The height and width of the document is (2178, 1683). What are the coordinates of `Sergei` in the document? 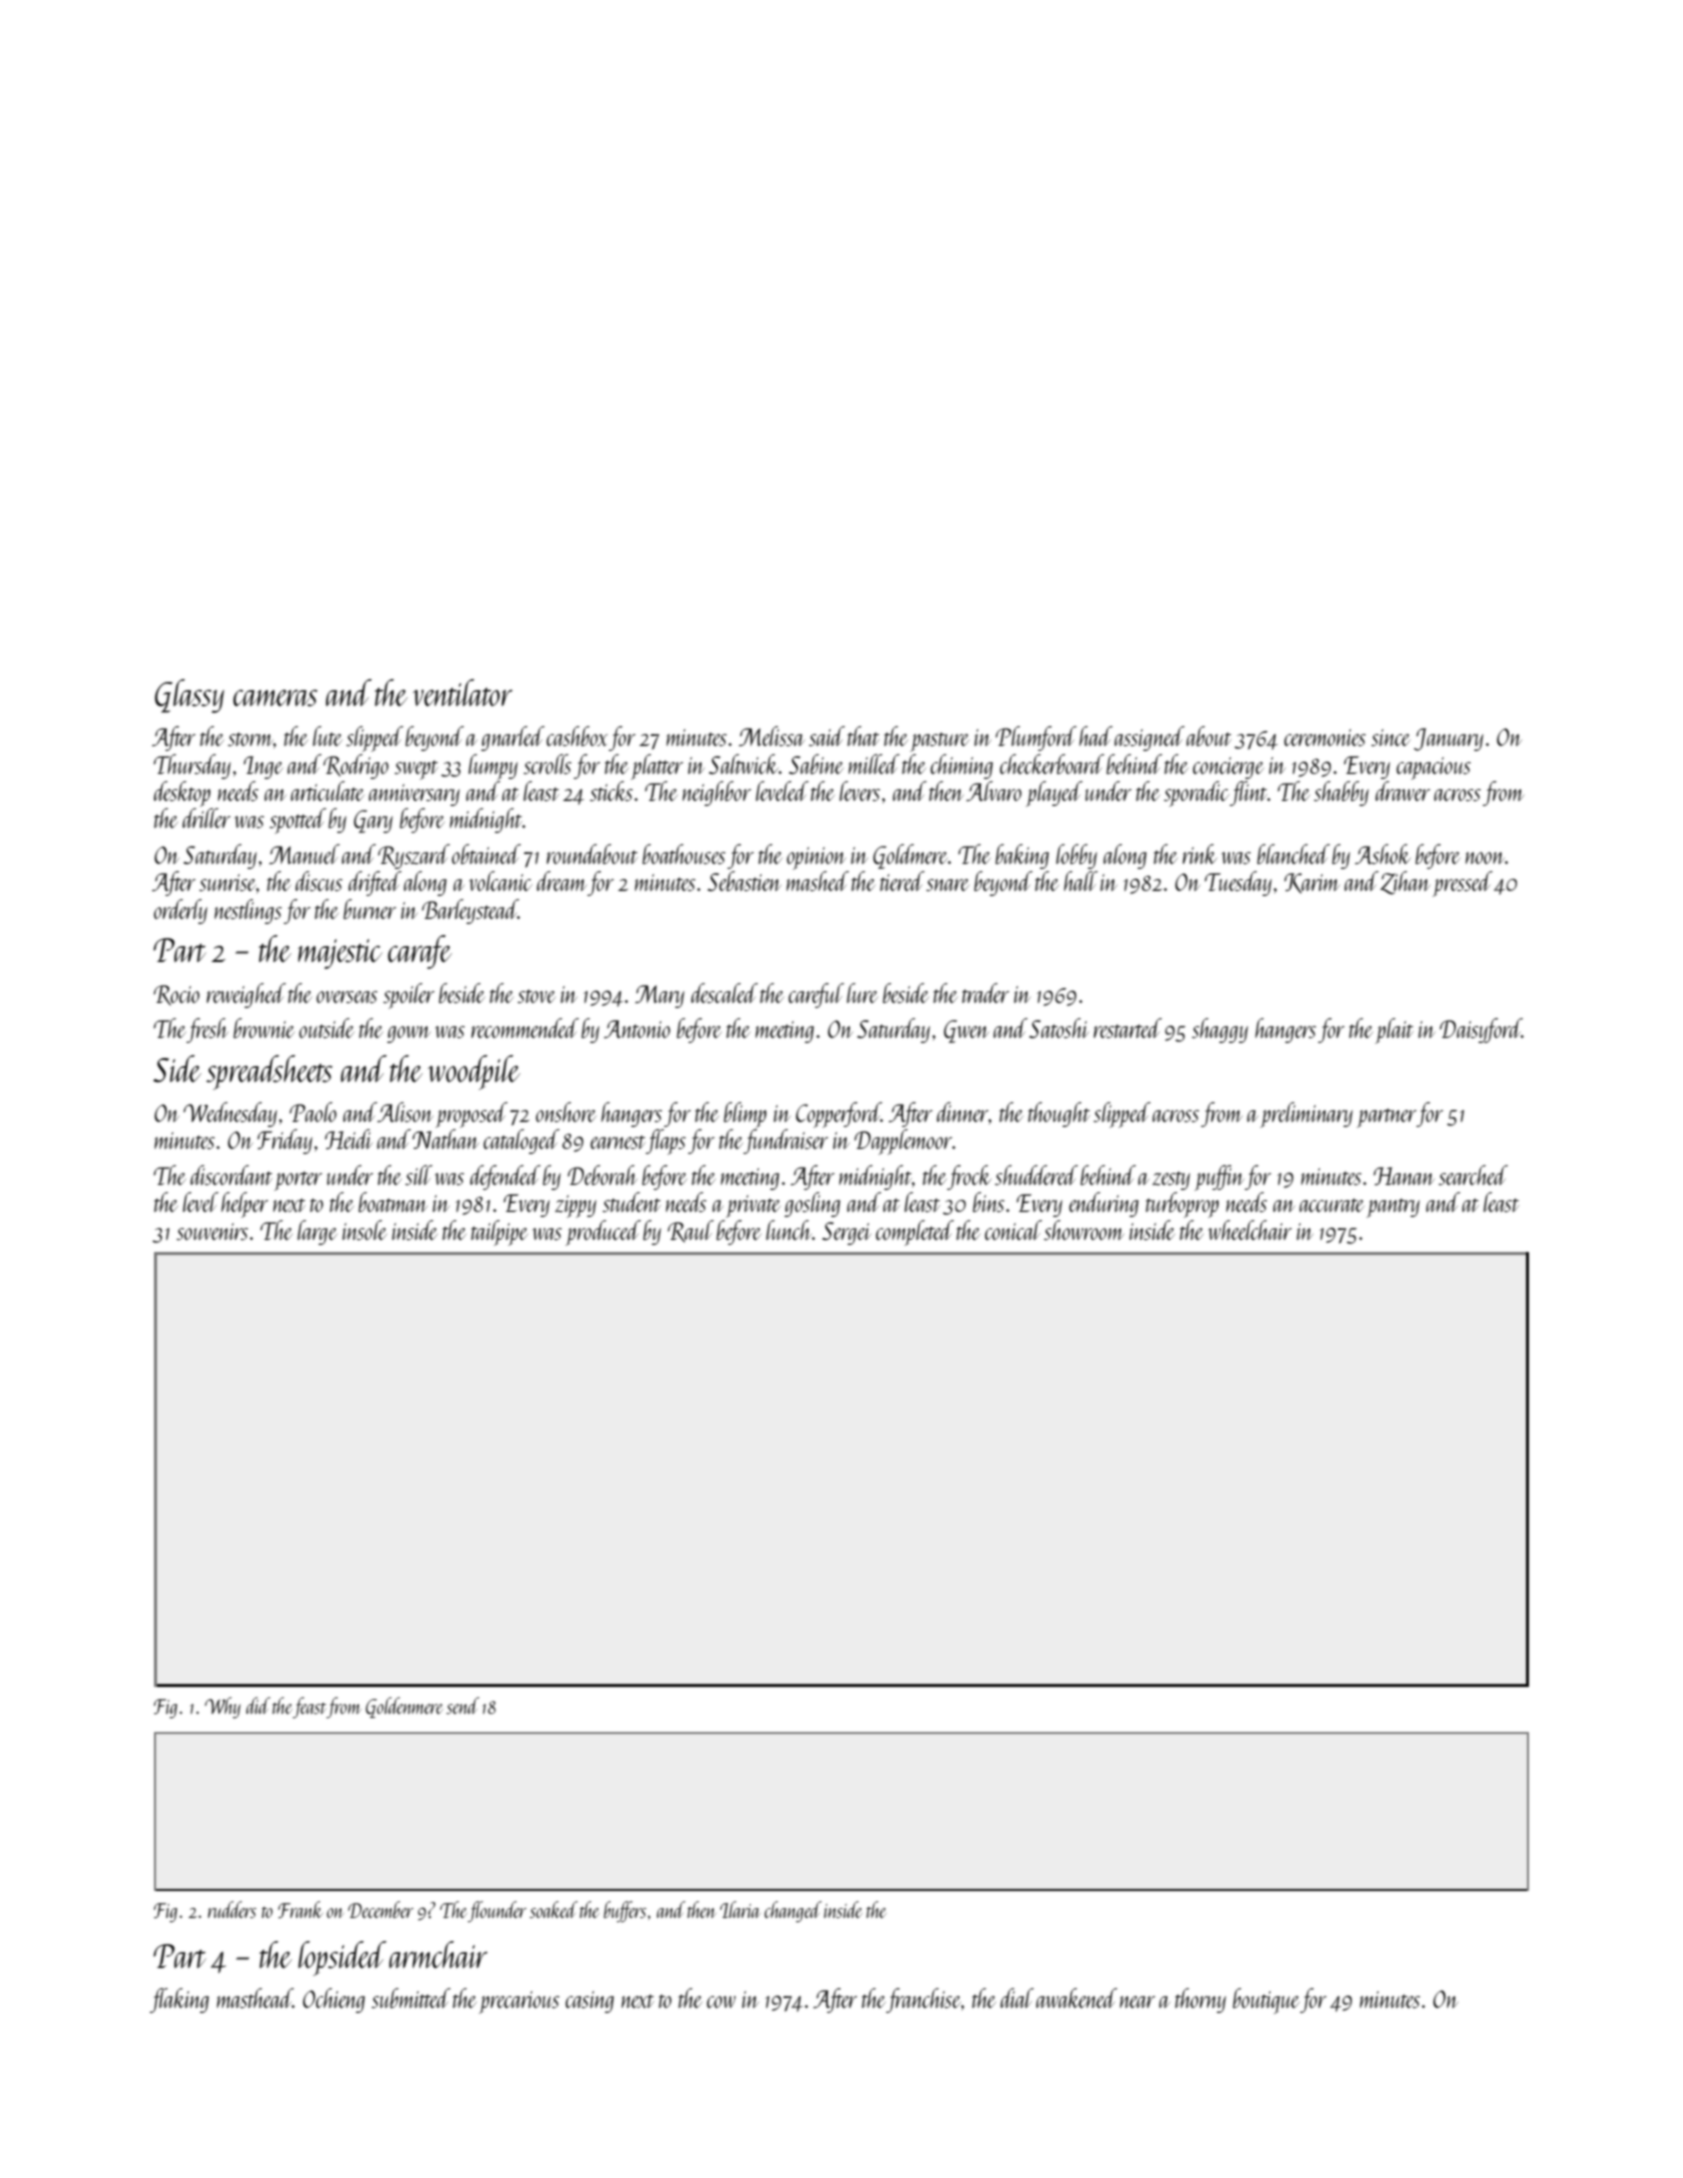 It's located at (846, 1233).
